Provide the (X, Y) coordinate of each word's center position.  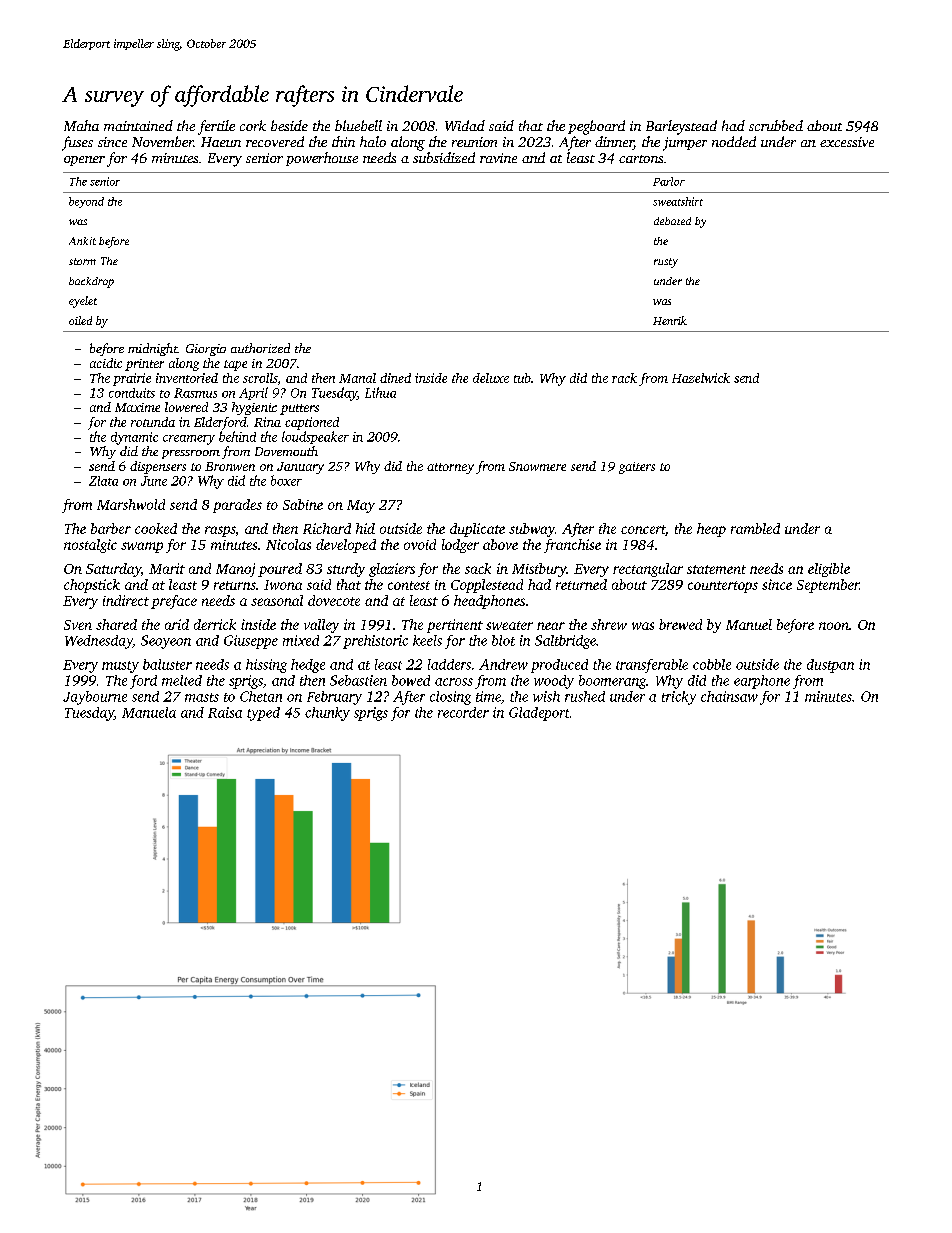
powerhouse (322, 159)
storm (82, 261)
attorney (450, 468)
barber (111, 528)
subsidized (444, 157)
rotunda (153, 422)
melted (182, 680)
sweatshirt (678, 201)
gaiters (637, 468)
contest (409, 585)
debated (672, 221)
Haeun (221, 142)
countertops (723, 587)
